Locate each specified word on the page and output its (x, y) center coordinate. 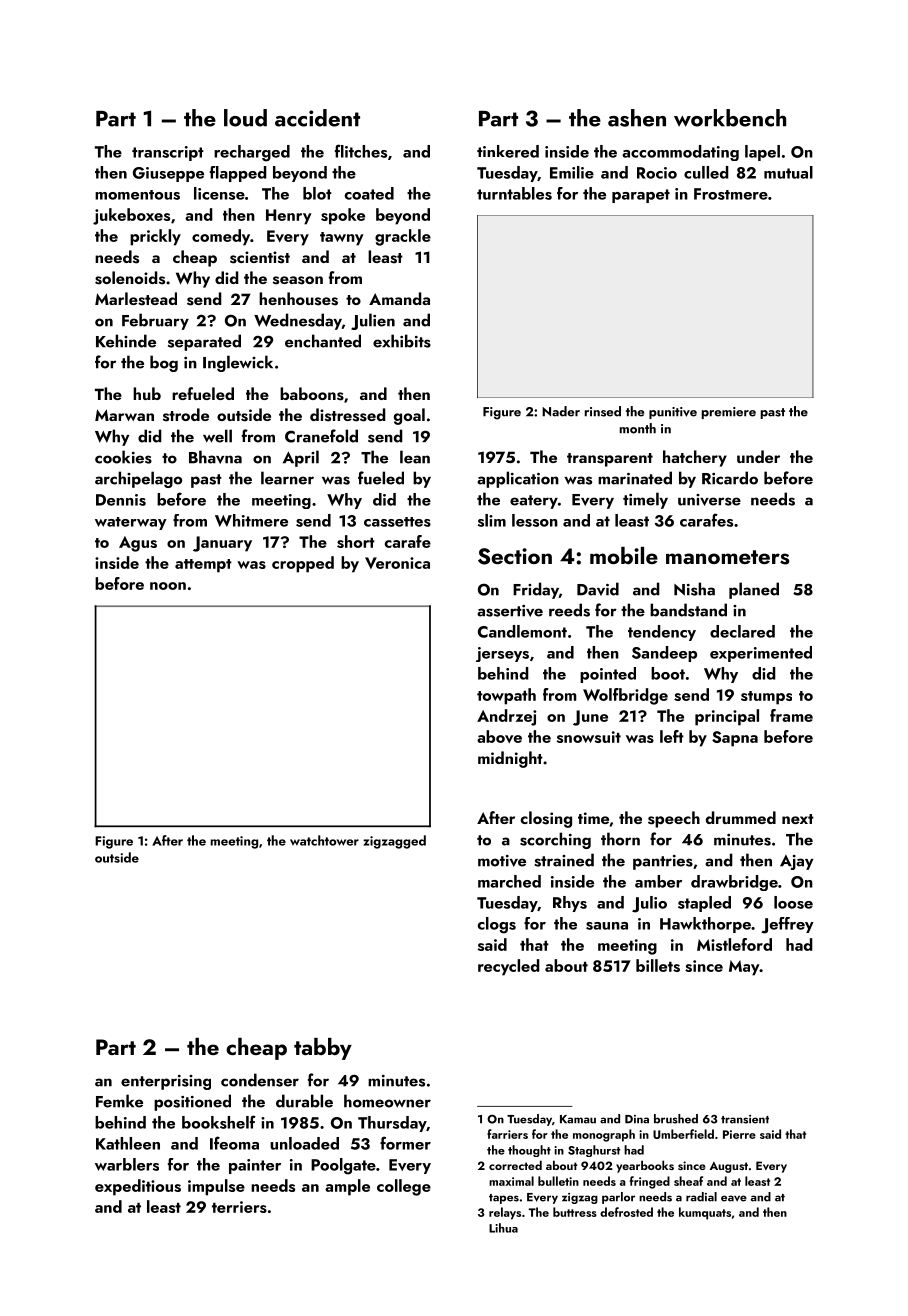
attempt (203, 566)
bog (164, 363)
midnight (510, 759)
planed (754, 590)
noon (168, 586)
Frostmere (731, 194)
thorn (620, 839)
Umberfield (683, 1134)
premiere (728, 413)
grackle (403, 237)
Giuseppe (168, 174)
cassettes (397, 522)
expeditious (138, 1187)
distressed (348, 415)
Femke (119, 1101)
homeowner (387, 1101)
